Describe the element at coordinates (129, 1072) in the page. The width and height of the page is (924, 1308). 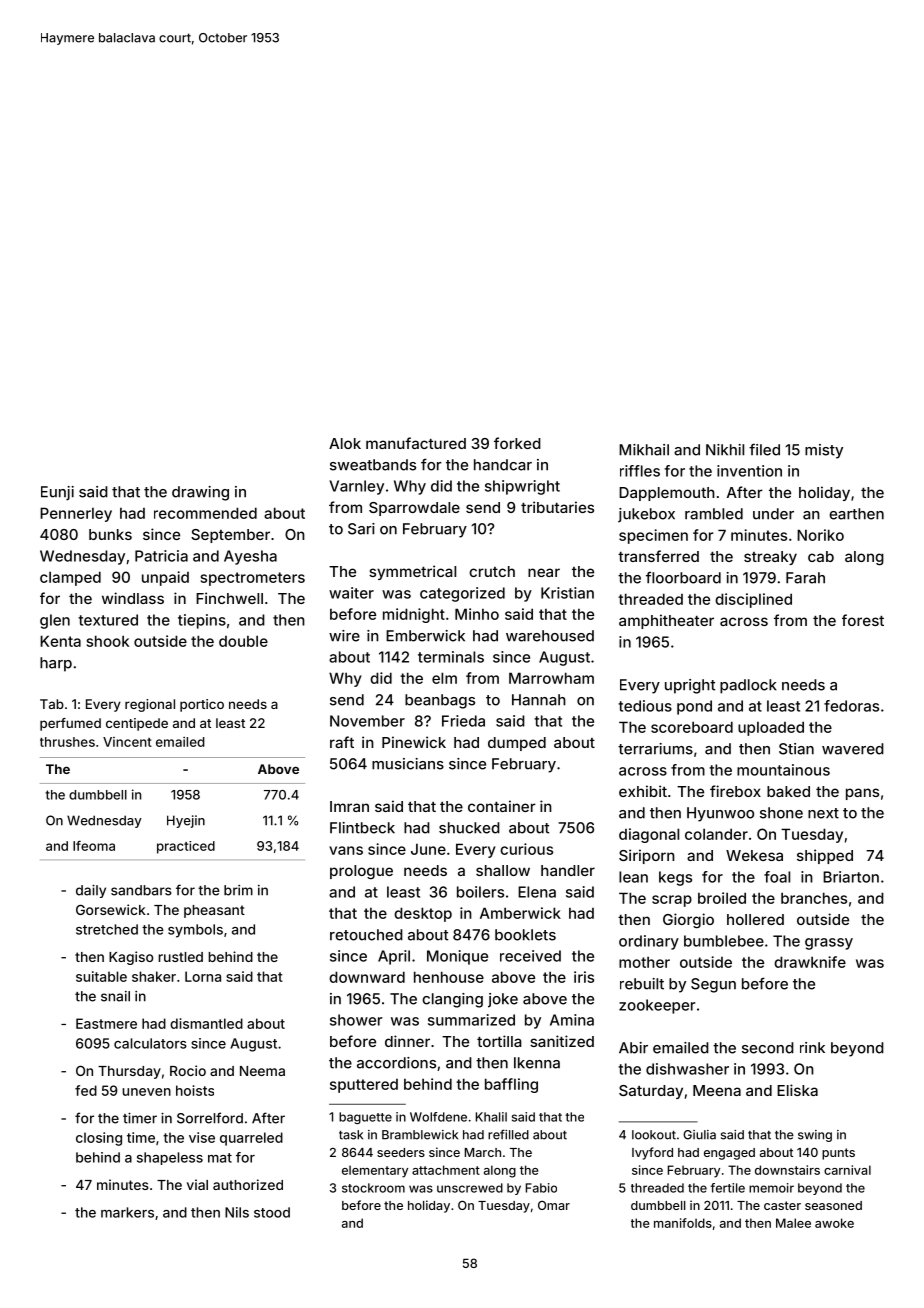
I see `Thursday` at that location.
